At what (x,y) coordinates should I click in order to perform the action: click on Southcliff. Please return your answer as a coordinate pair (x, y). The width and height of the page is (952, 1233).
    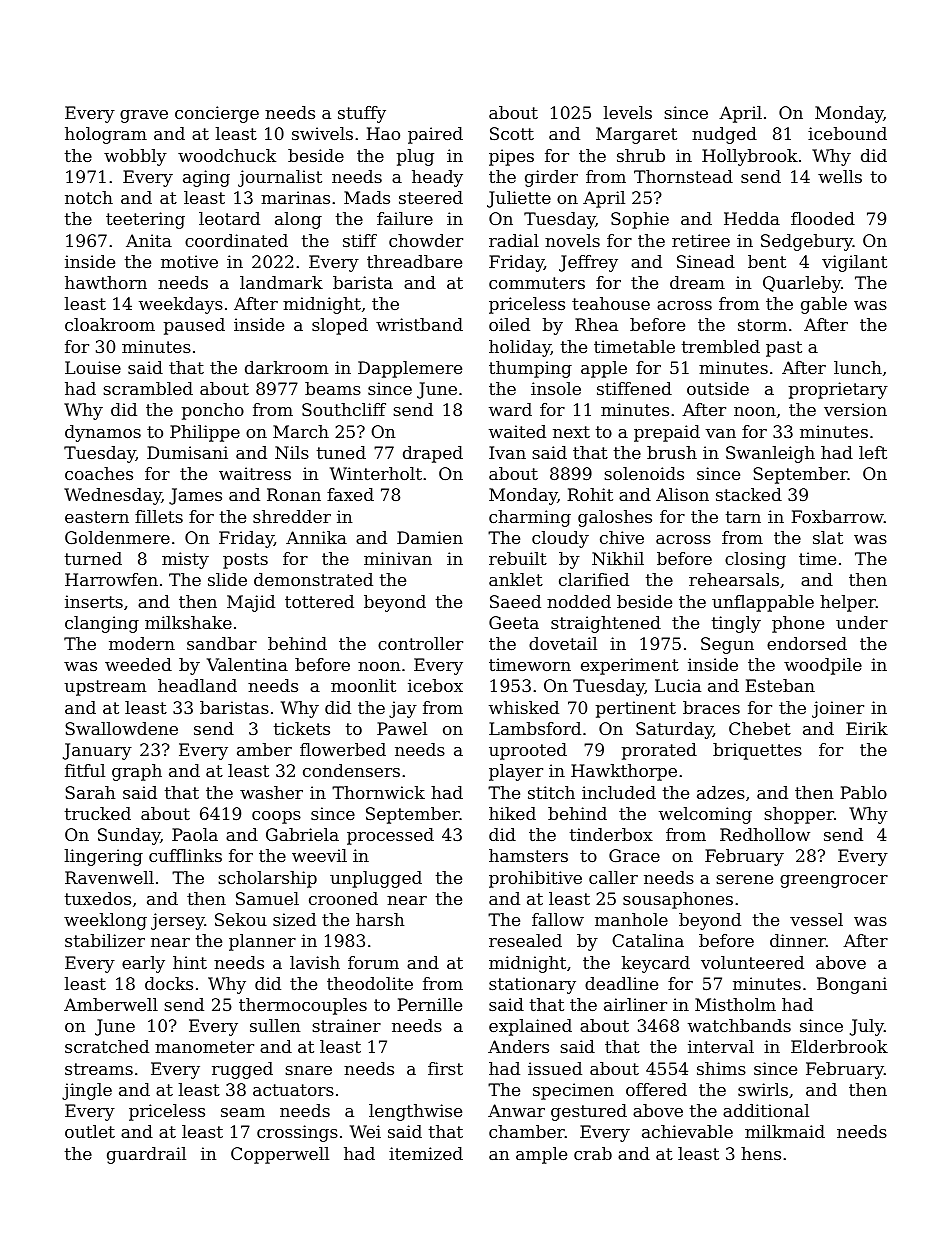
    Looking at the image, I should click on (344, 409).
